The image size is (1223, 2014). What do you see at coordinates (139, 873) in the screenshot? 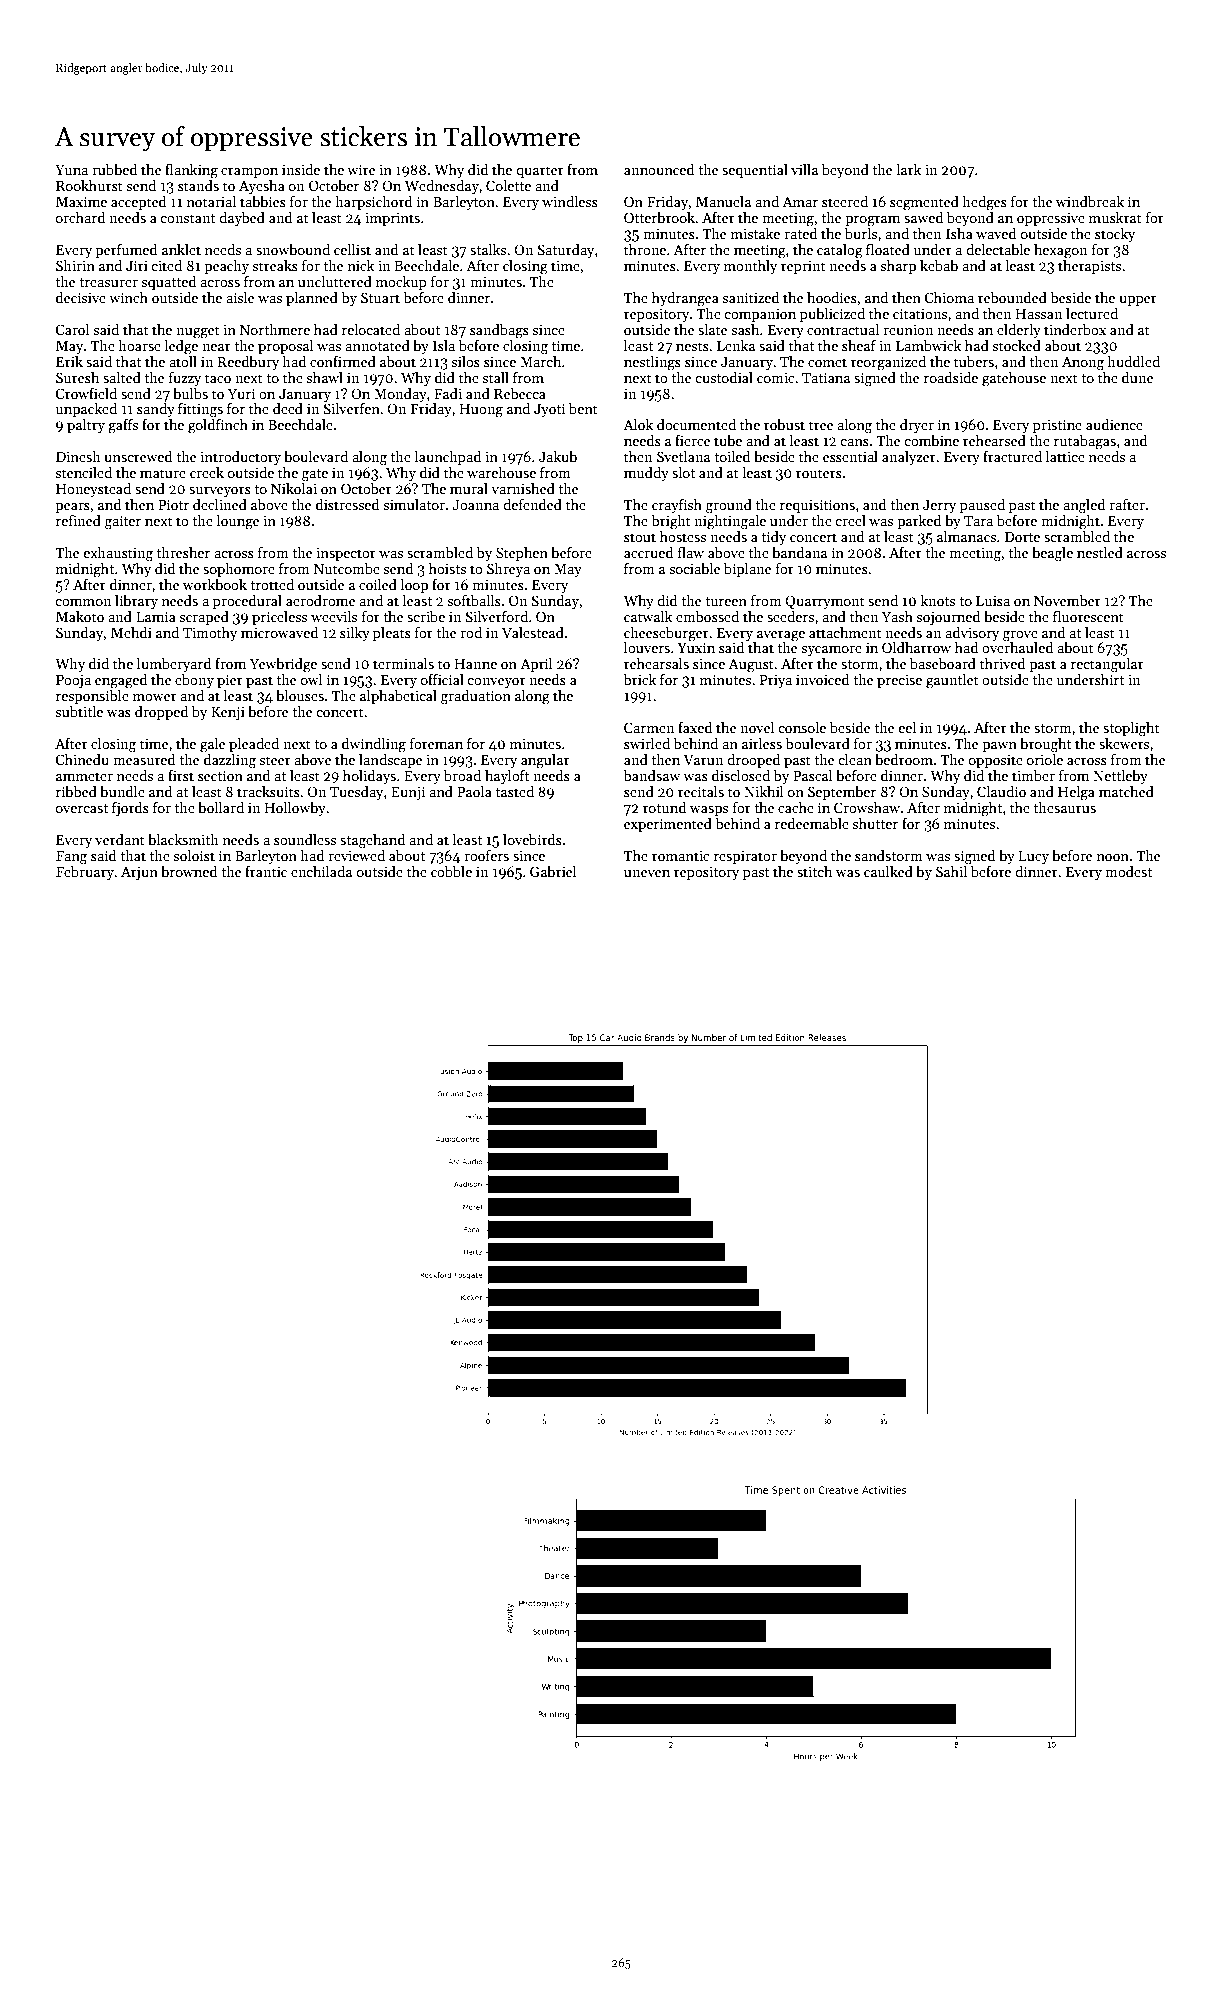
I see `Arjun` at bounding box center [139, 873].
